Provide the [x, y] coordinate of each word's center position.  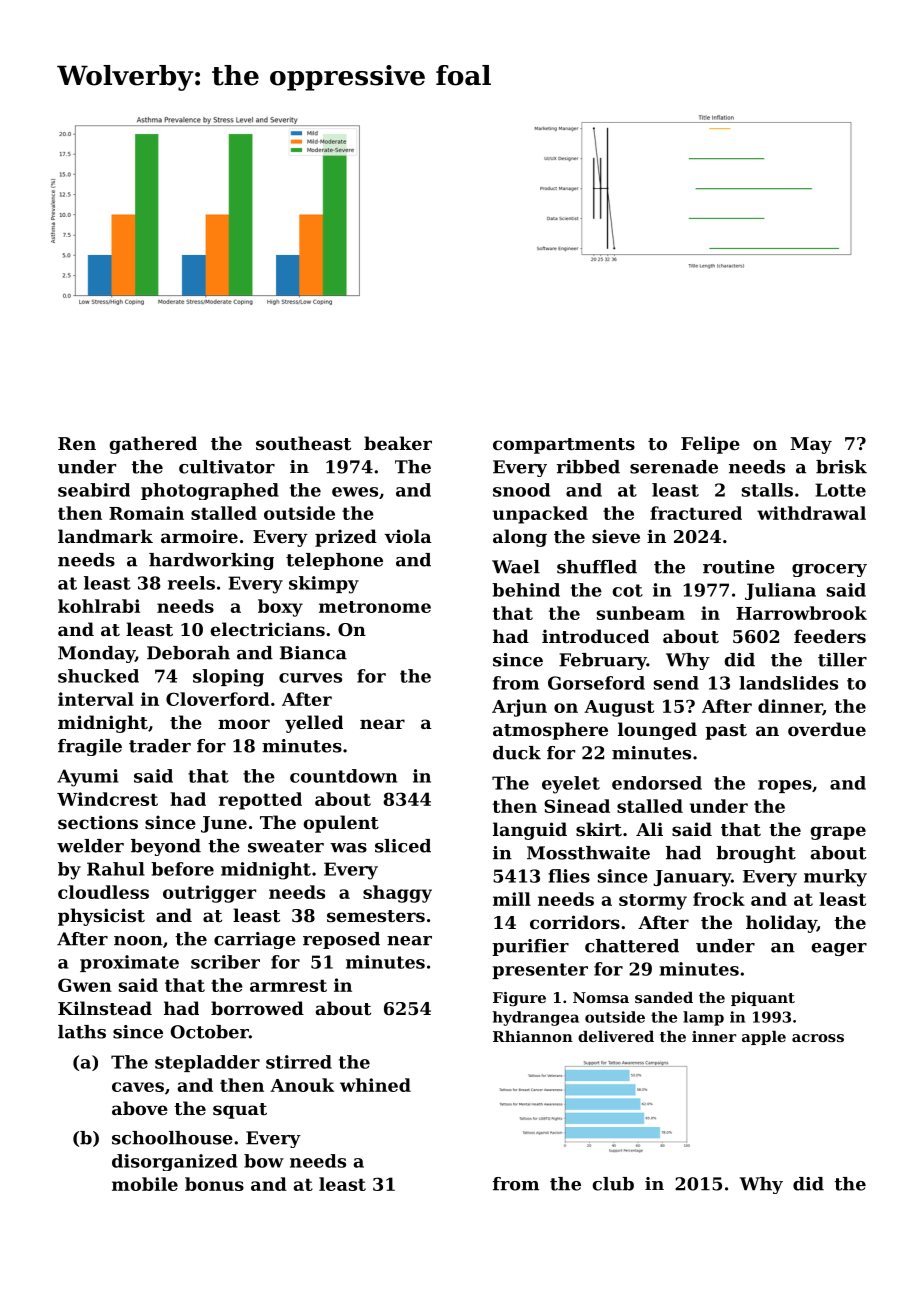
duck [517, 753]
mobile [145, 1184]
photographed [210, 491]
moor [244, 724]
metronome [375, 607]
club [613, 1184]
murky [835, 878]
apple [764, 1038]
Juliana [780, 591]
